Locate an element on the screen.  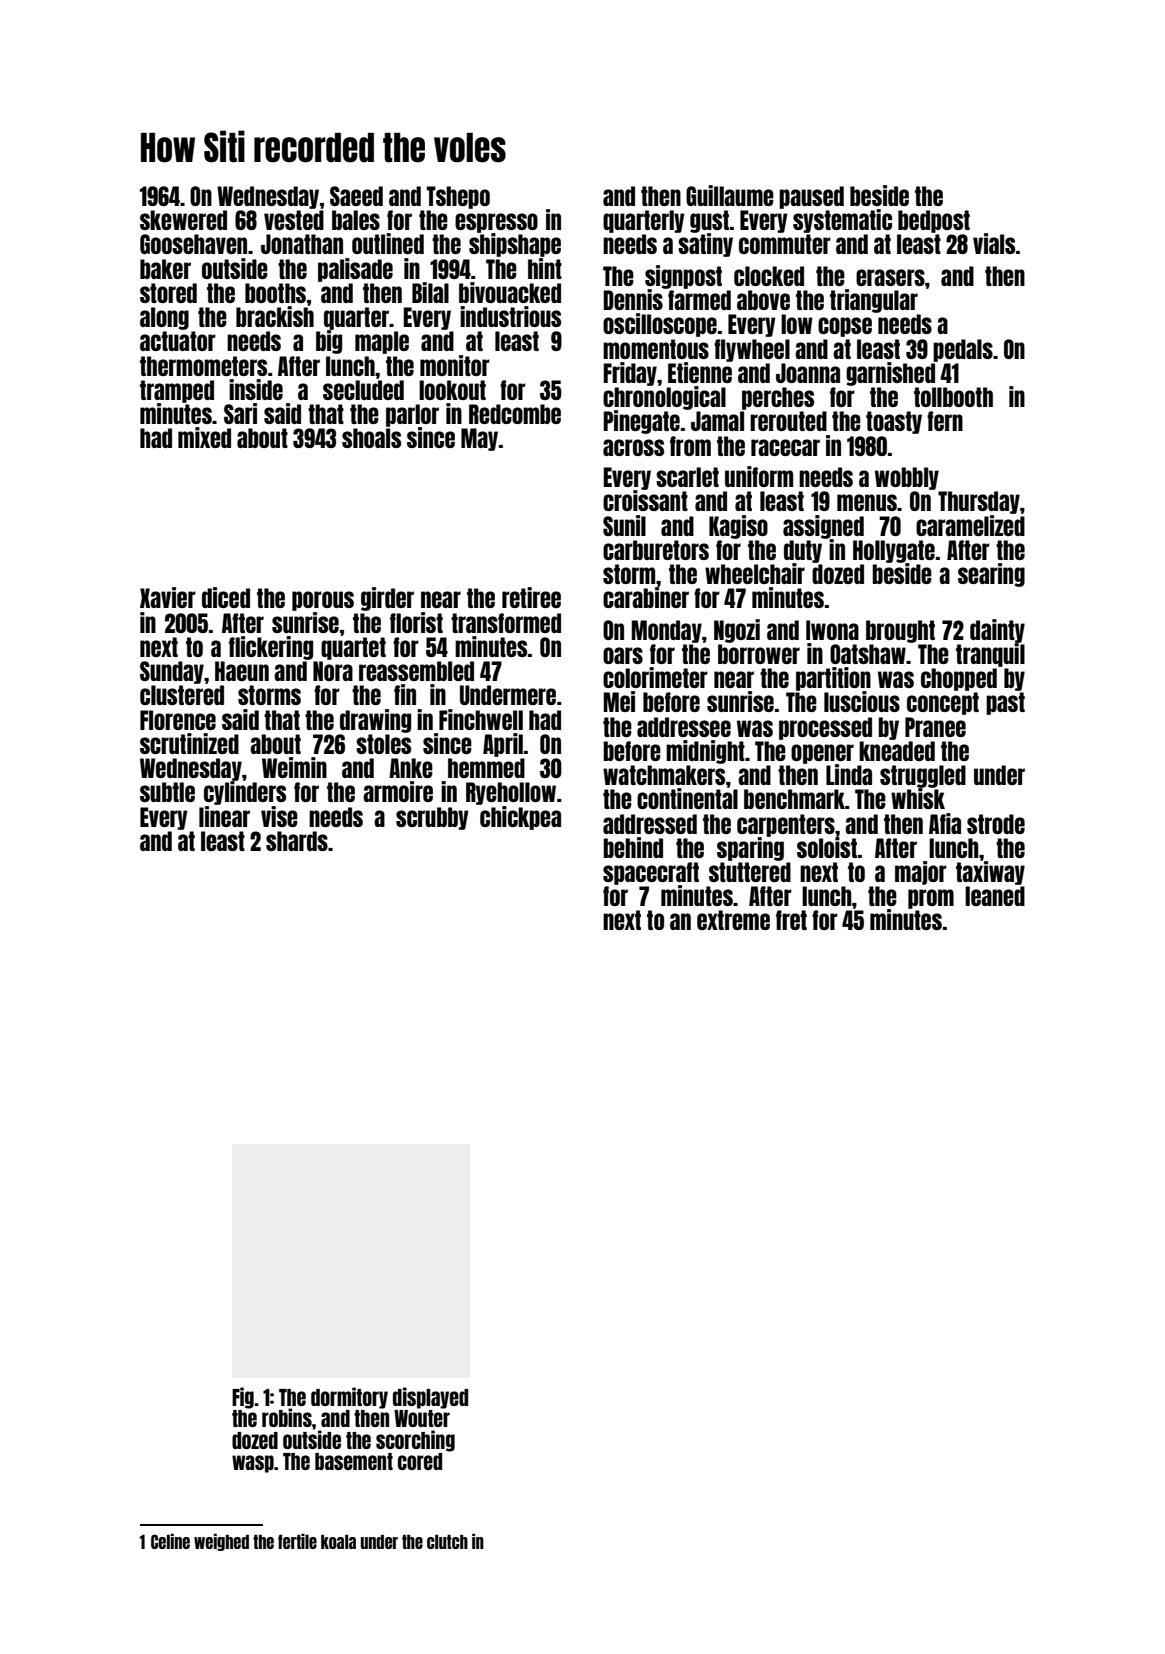
bales is located at coordinates (356, 220).
